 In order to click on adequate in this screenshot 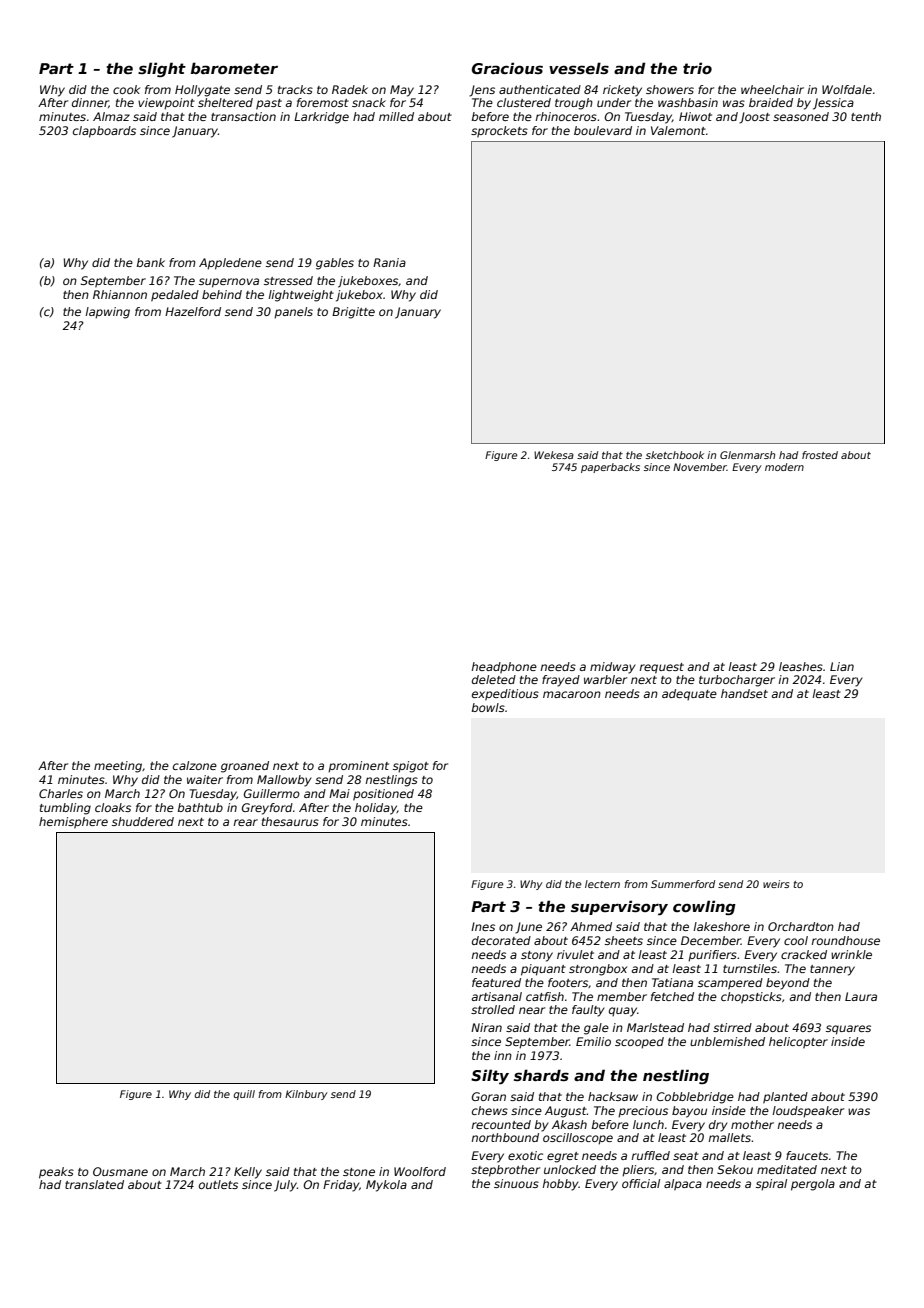, I will do `click(689, 694)`.
